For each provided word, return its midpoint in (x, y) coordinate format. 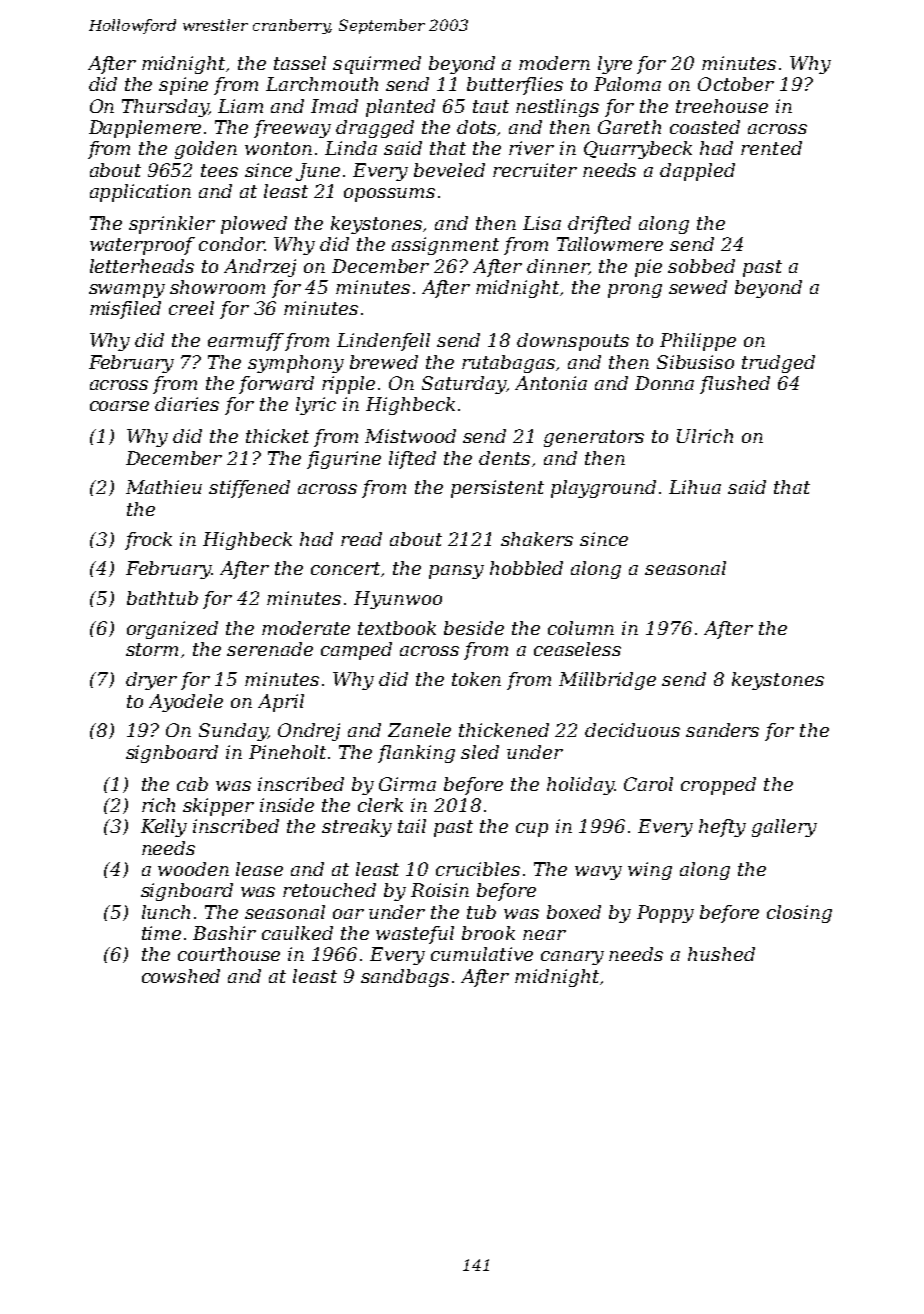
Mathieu (164, 487)
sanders (722, 730)
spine (183, 86)
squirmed (377, 65)
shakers (537, 539)
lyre (615, 65)
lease (259, 869)
